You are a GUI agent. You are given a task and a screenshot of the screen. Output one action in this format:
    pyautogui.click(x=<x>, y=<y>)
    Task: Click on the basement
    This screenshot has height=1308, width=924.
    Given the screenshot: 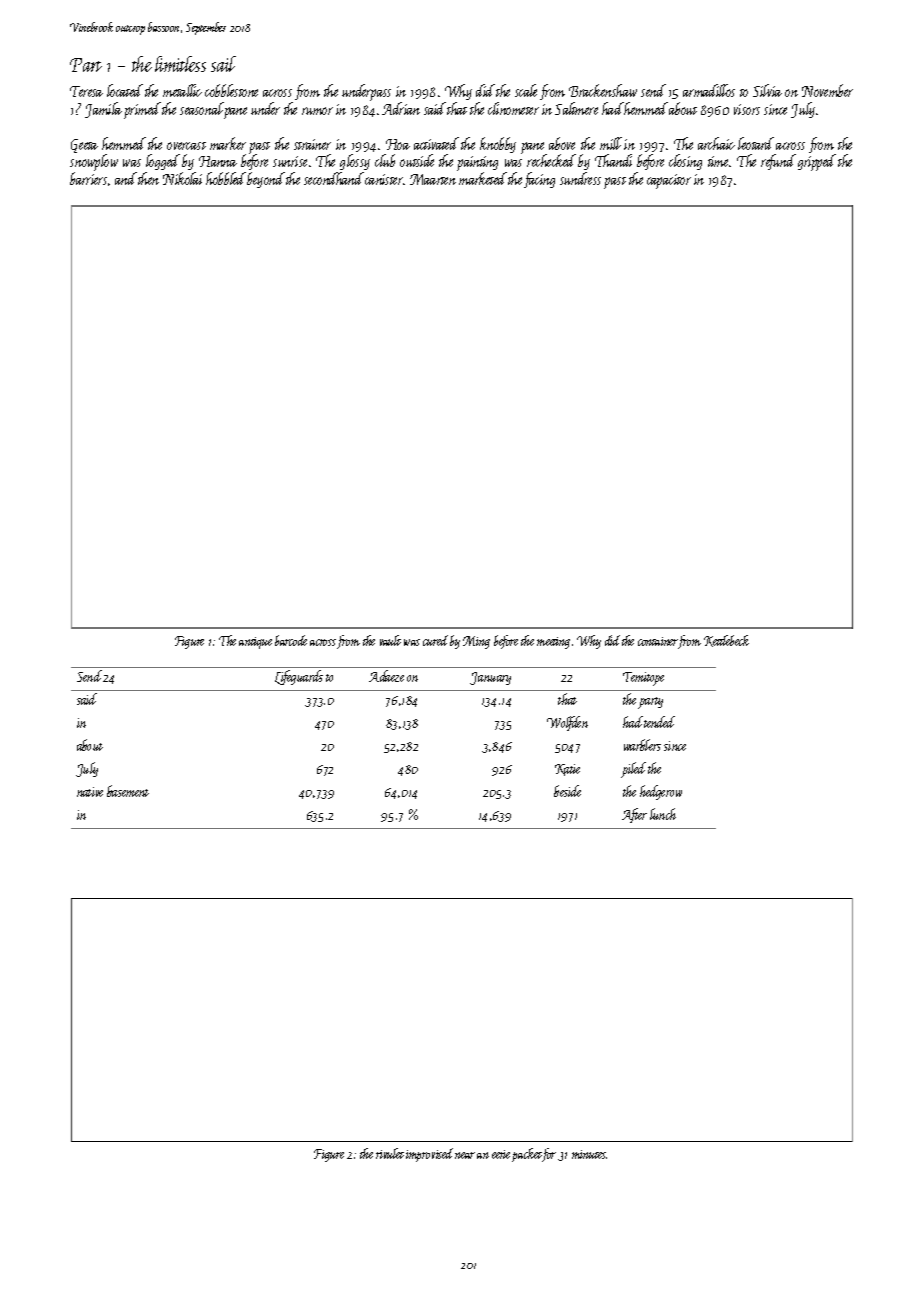 What is the action you would take?
    pyautogui.click(x=128, y=791)
